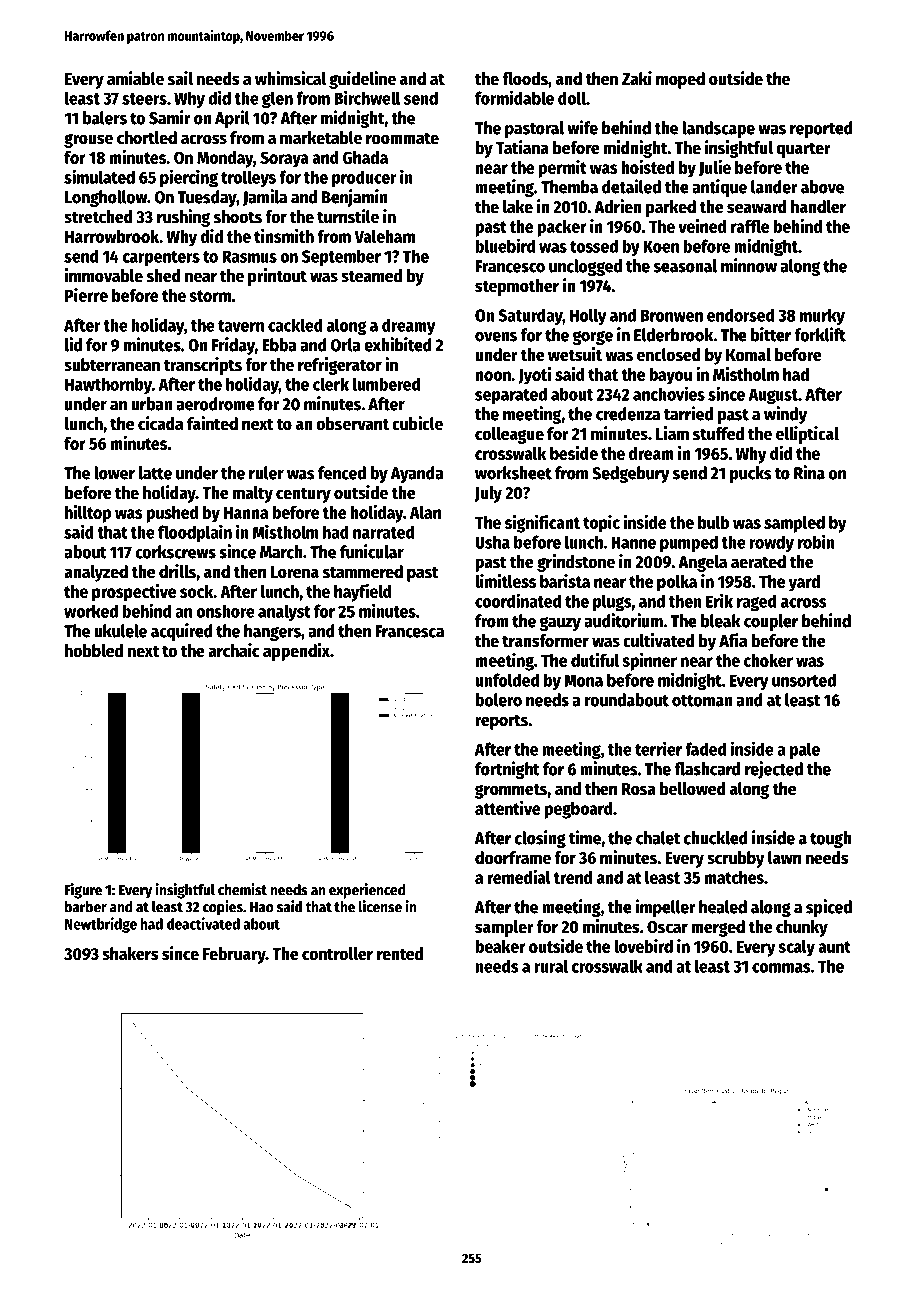 This document has width=924, height=1314. I want to click on piercing, so click(189, 178).
